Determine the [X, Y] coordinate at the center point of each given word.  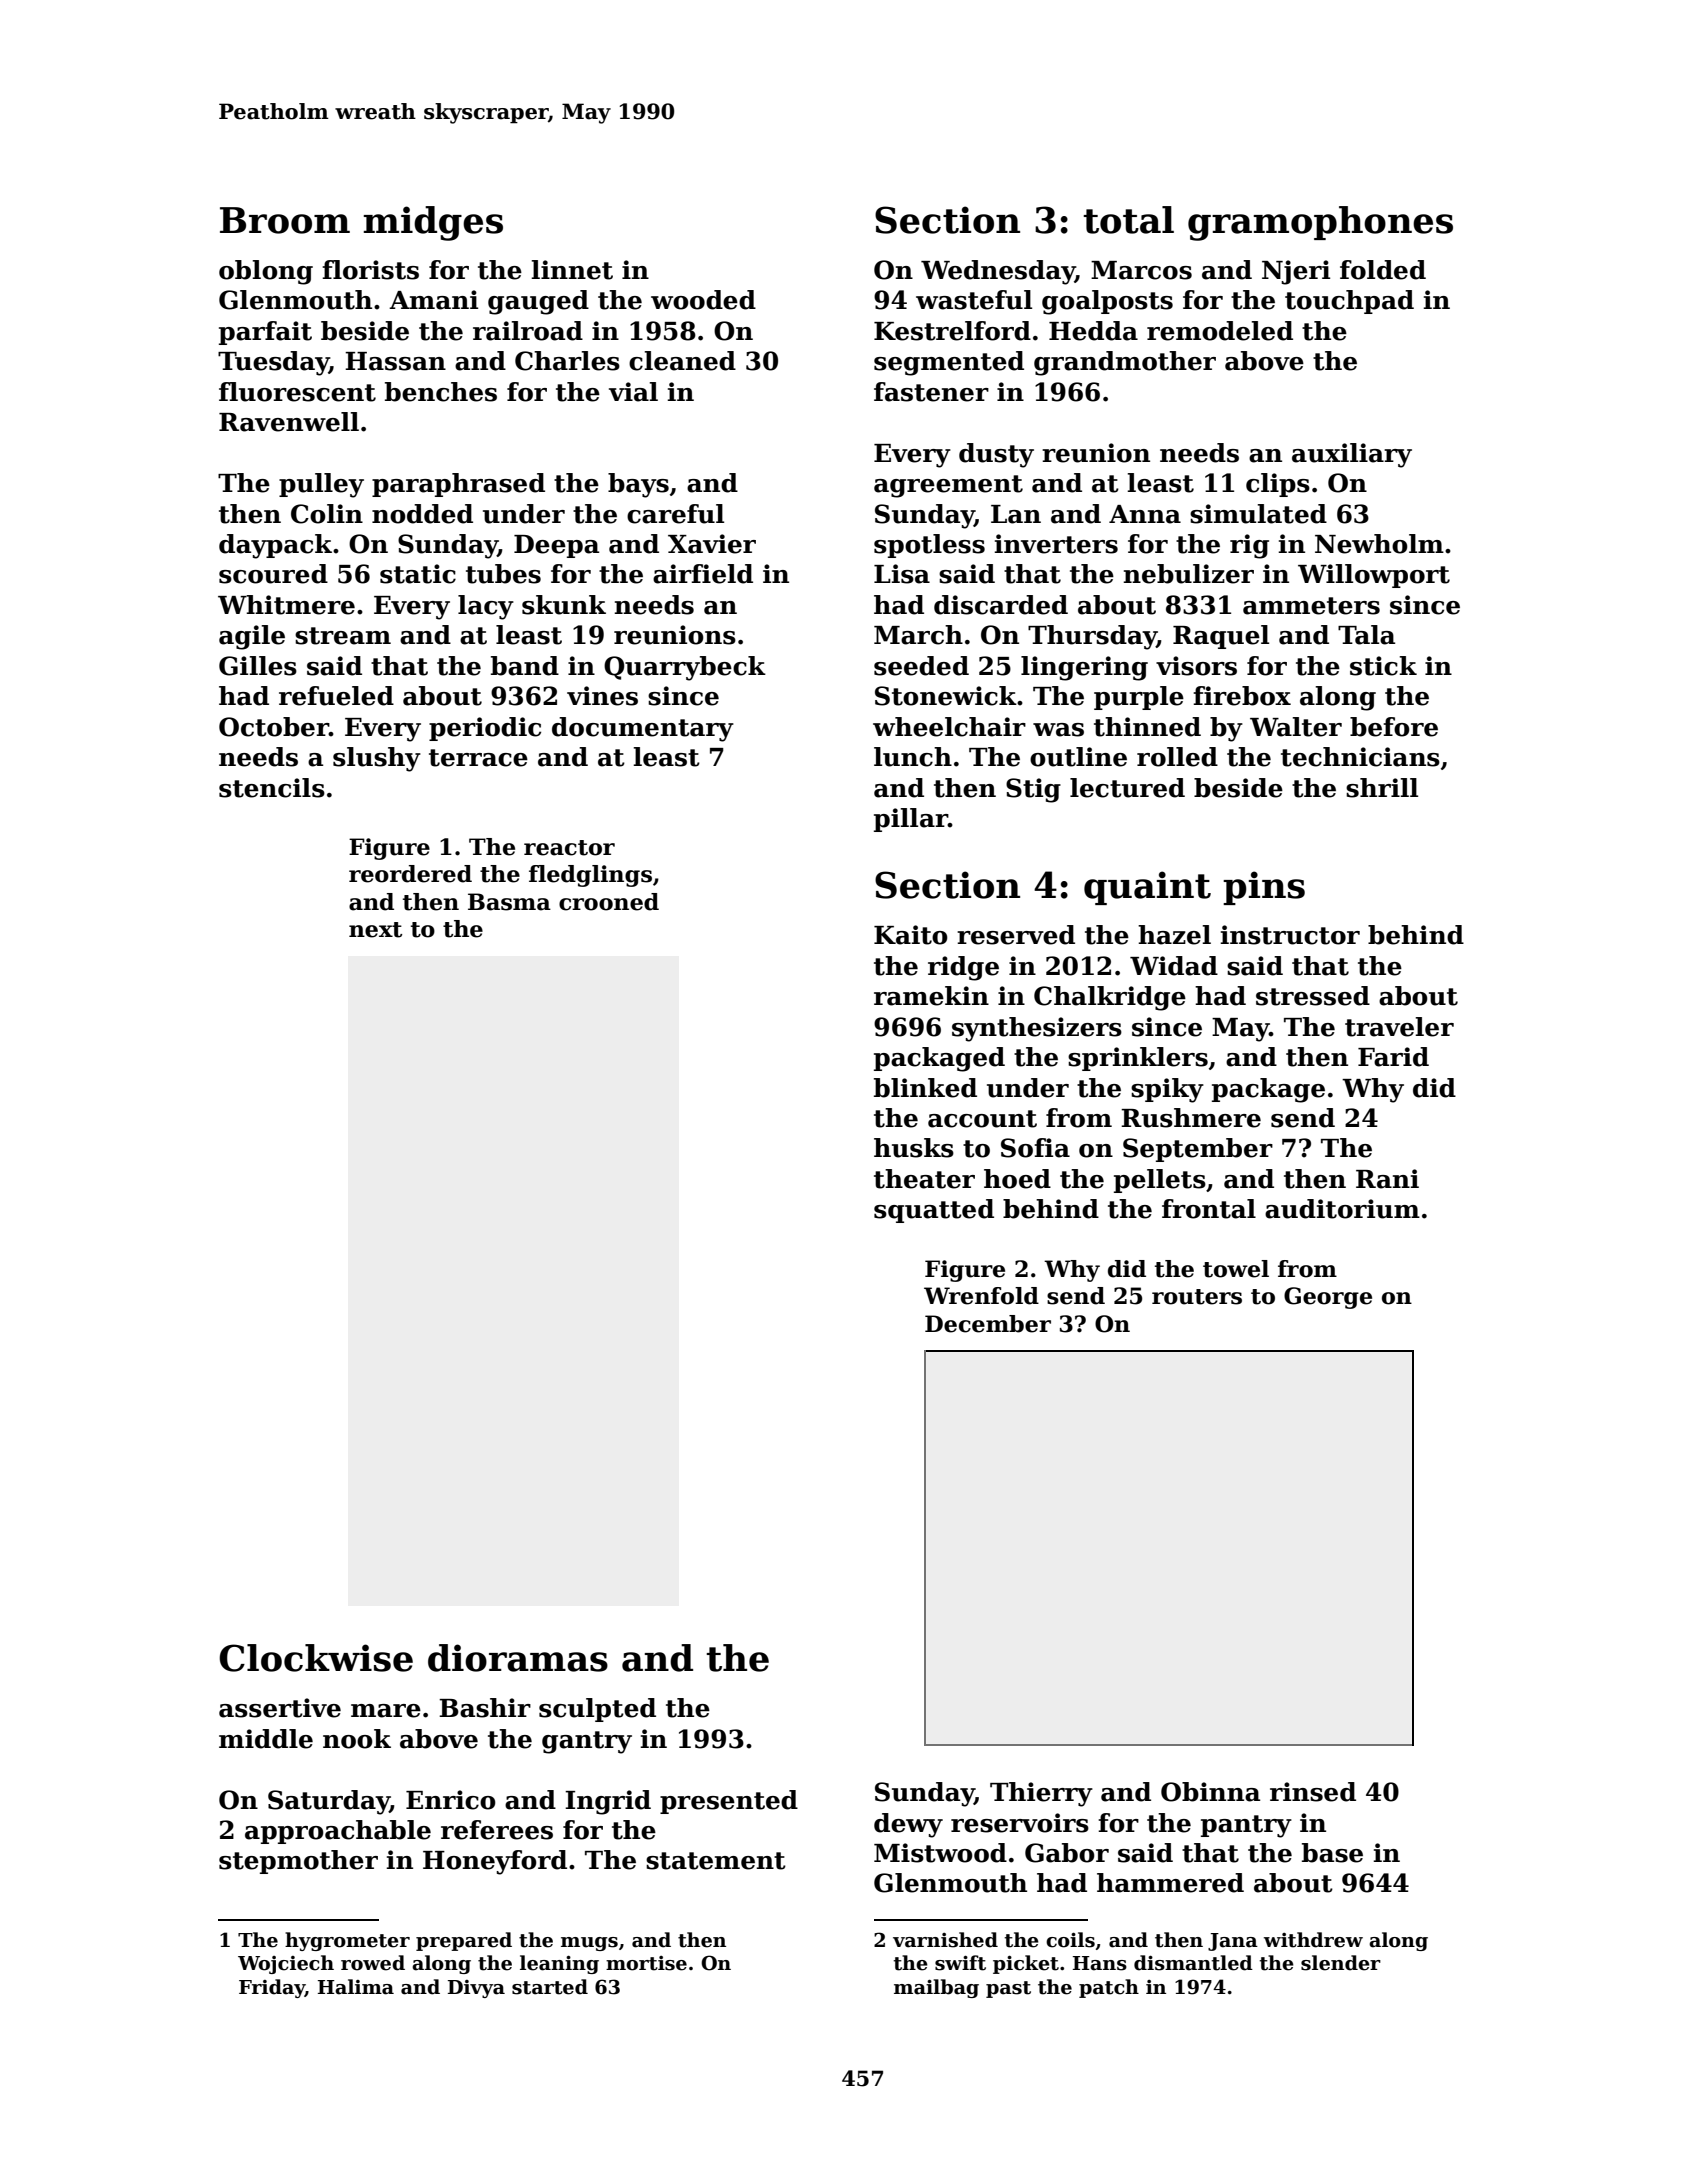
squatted [934, 1211]
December [988, 1324]
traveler [1399, 1027]
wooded [703, 300]
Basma [509, 902]
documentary [643, 729]
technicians [1360, 757]
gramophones [1320, 223]
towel [1236, 1269]
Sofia [1035, 1148]
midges [433, 223]
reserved [1016, 935]
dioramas [518, 1658]
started [550, 1987]
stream [343, 636]
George [1328, 1298]
